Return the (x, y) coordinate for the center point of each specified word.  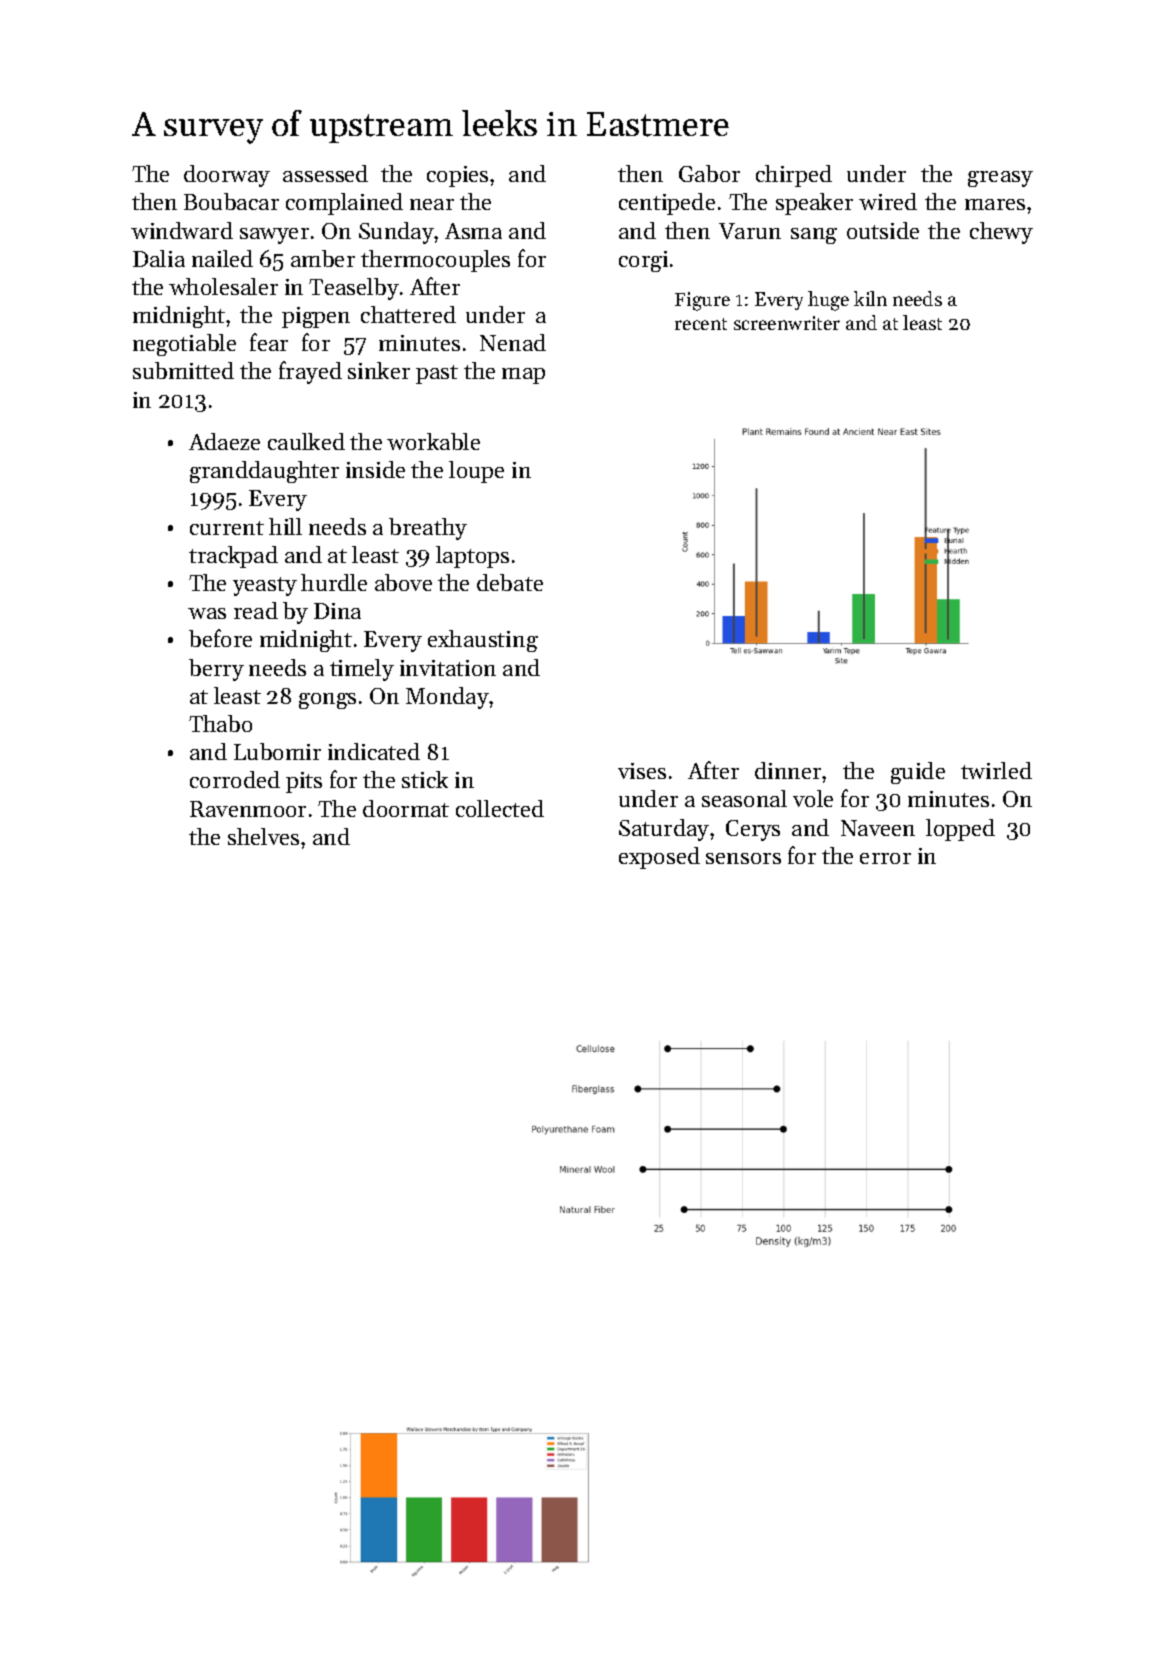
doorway (227, 176)
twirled (996, 770)
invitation (448, 668)
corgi (643, 261)
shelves (263, 836)
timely (362, 670)
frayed (310, 372)
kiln (870, 298)
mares (995, 204)
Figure (702, 301)
